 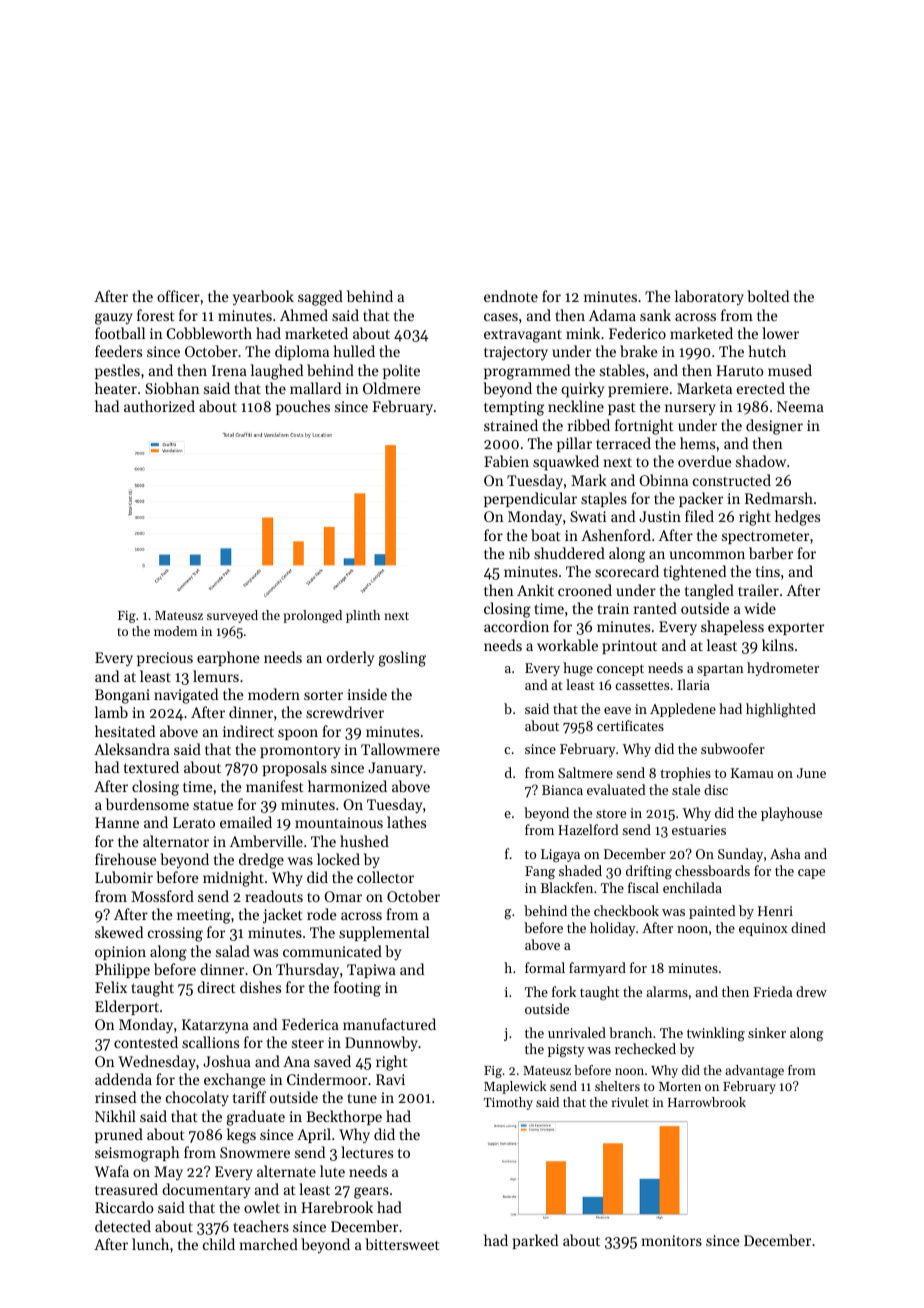 What do you see at coordinates (811, 874) in the document?
I see `cape` at bounding box center [811, 874].
